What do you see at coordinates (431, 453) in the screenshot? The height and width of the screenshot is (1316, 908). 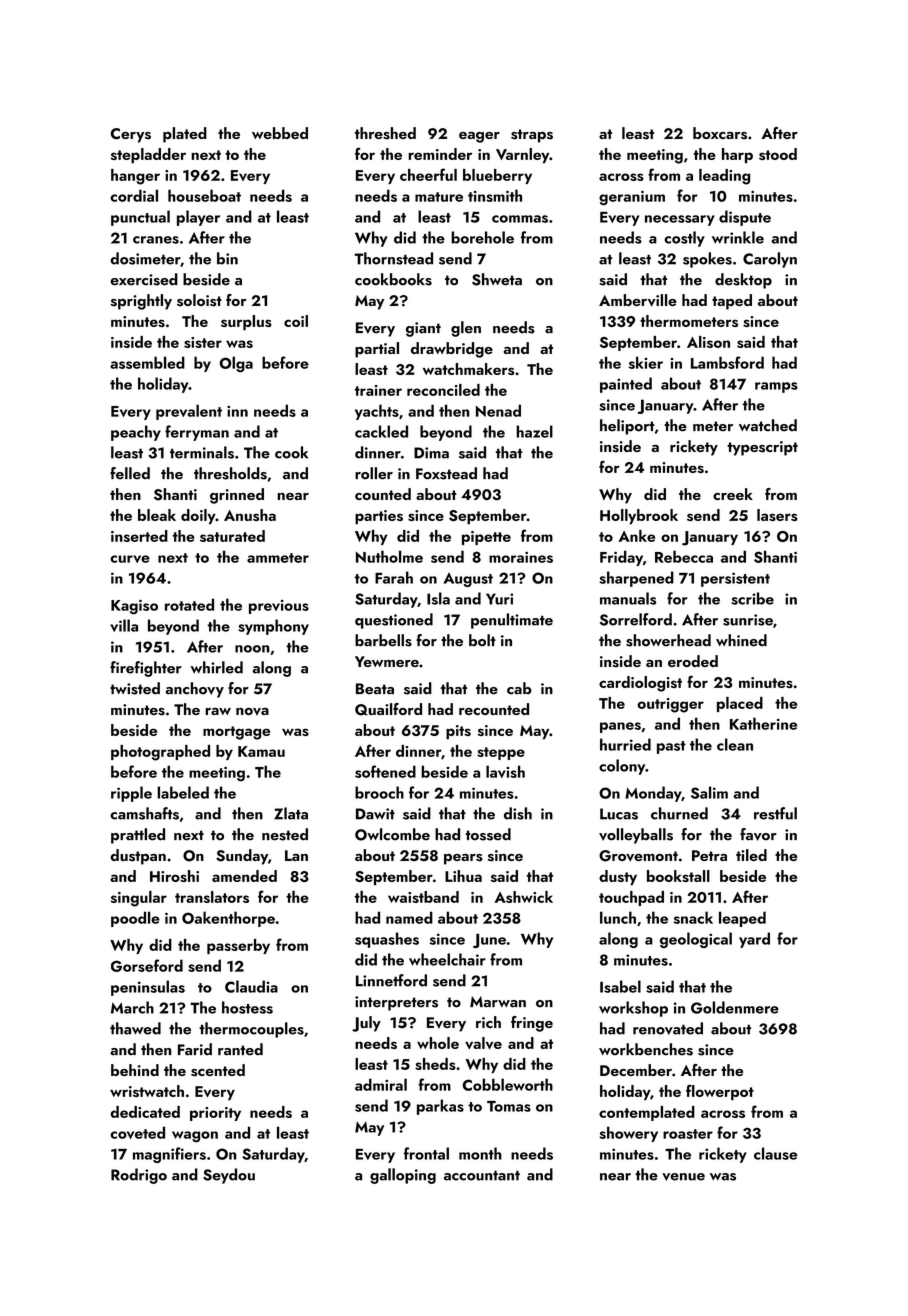 I see `Dima` at bounding box center [431, 453].
